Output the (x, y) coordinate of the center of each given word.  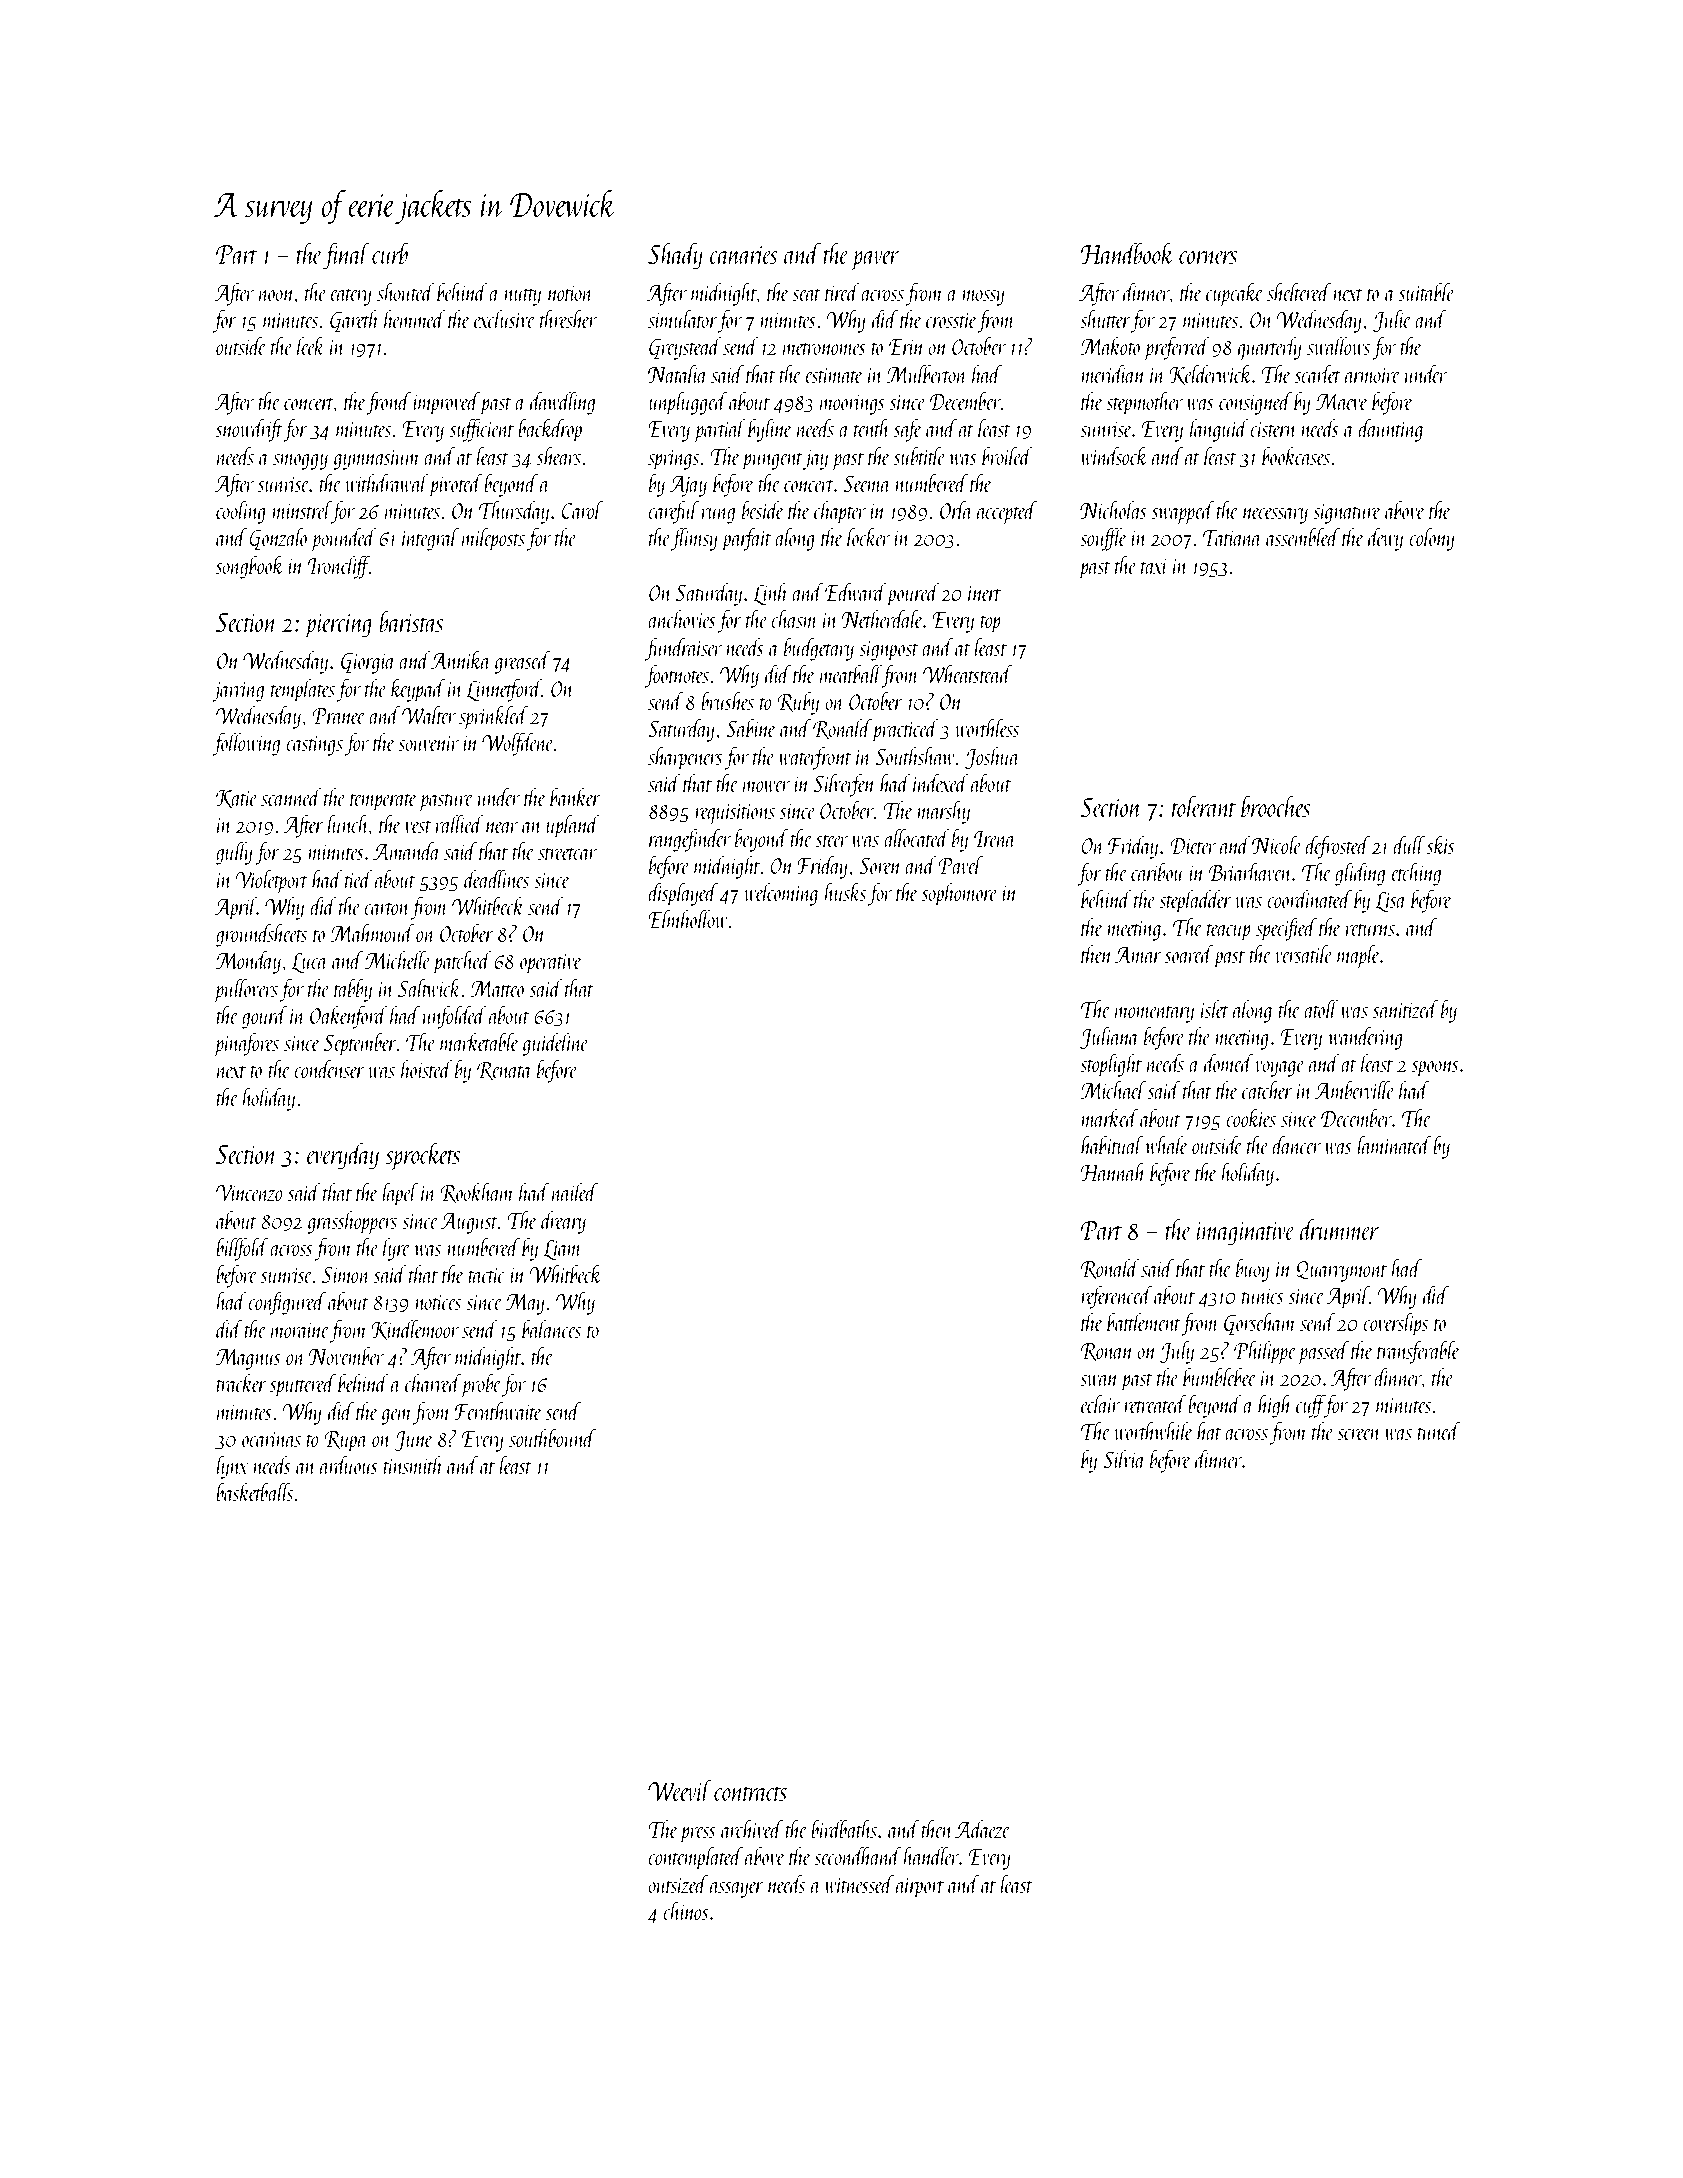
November (346, 1356)
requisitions (735, 814)
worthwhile (1153, 1431)
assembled (1303, 537)
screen (1359, 1434)
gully (234, 853)
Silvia (1124, 1459)
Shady (675, 256)
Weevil (680, 1790)
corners (1208, 257)
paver (875, 261)
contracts (750, 1793)
